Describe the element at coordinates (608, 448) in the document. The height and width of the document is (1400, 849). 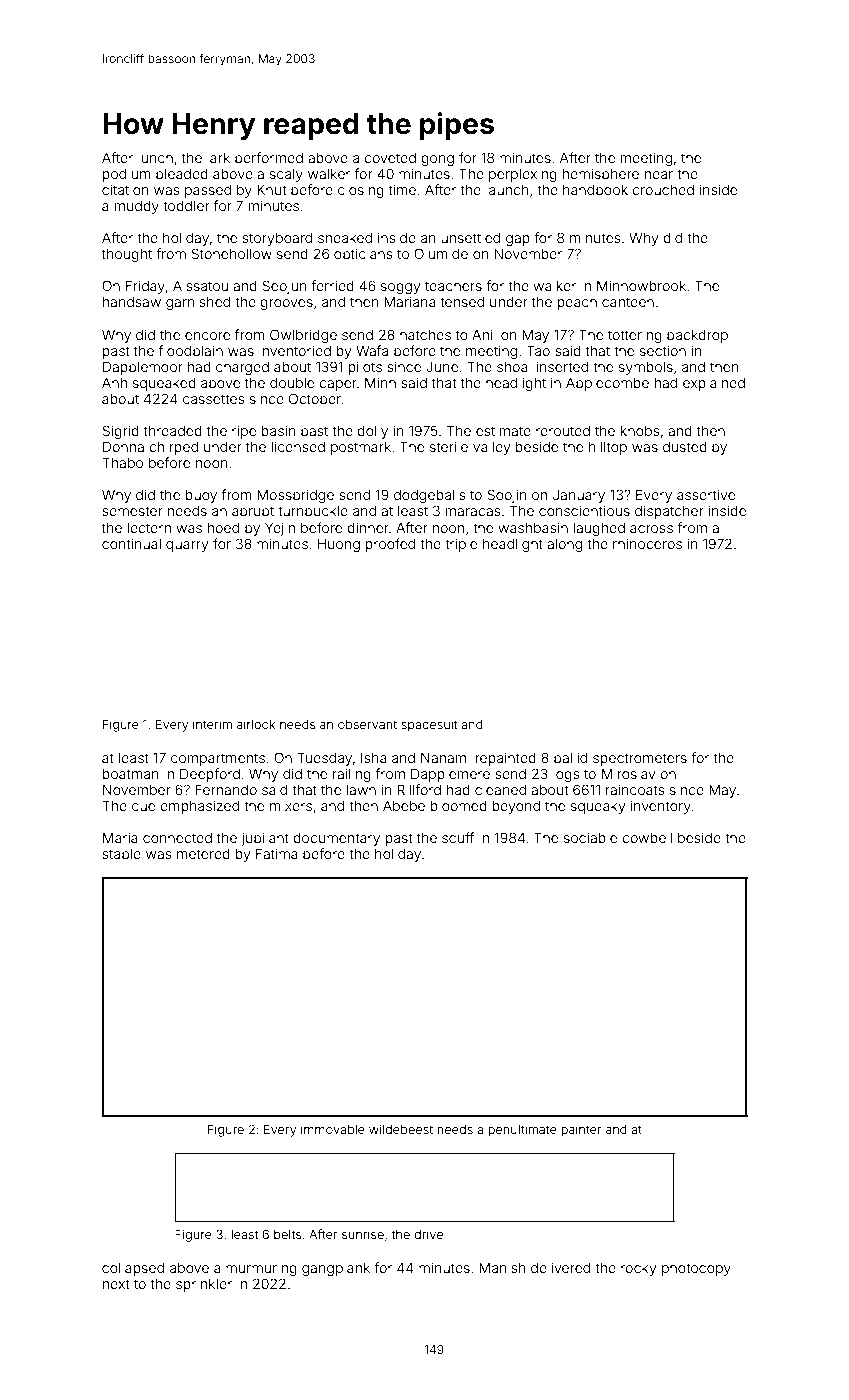
I see `hilltop` at that location.
